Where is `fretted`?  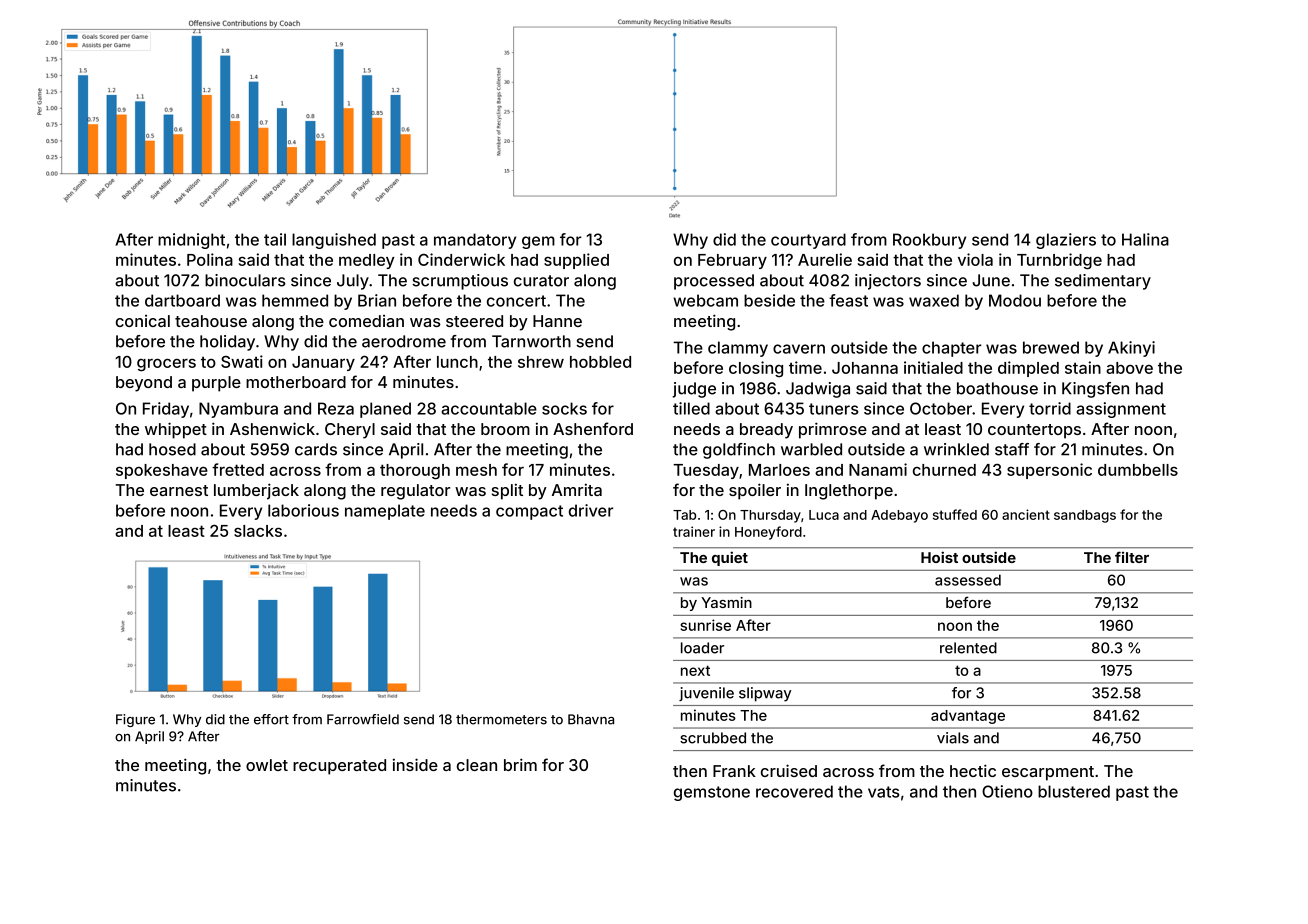
fretted is located at coordinates (238, 469).
